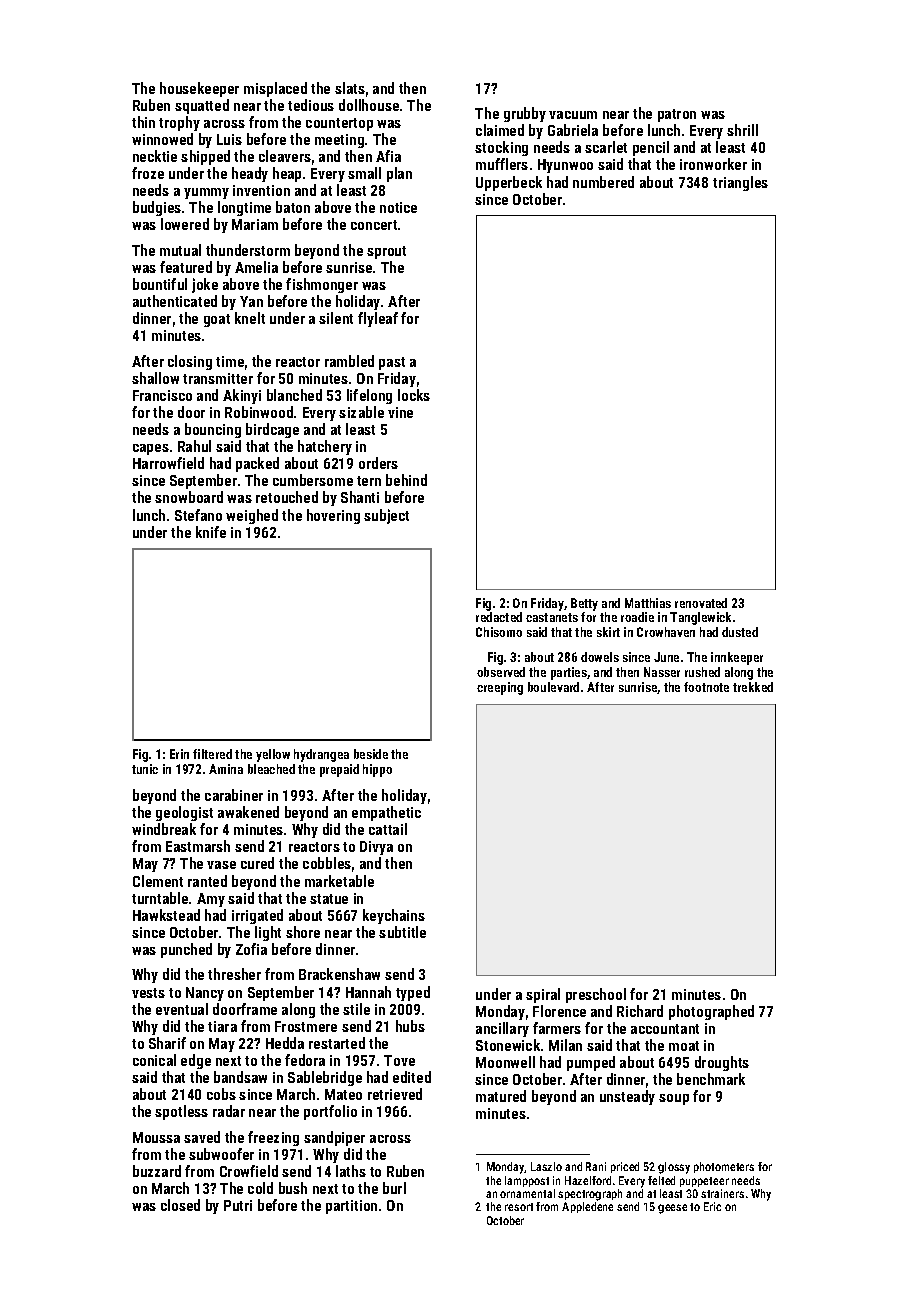  Describe the element at coordinates (740, 632) in the image. I see `dusted` at that location.
